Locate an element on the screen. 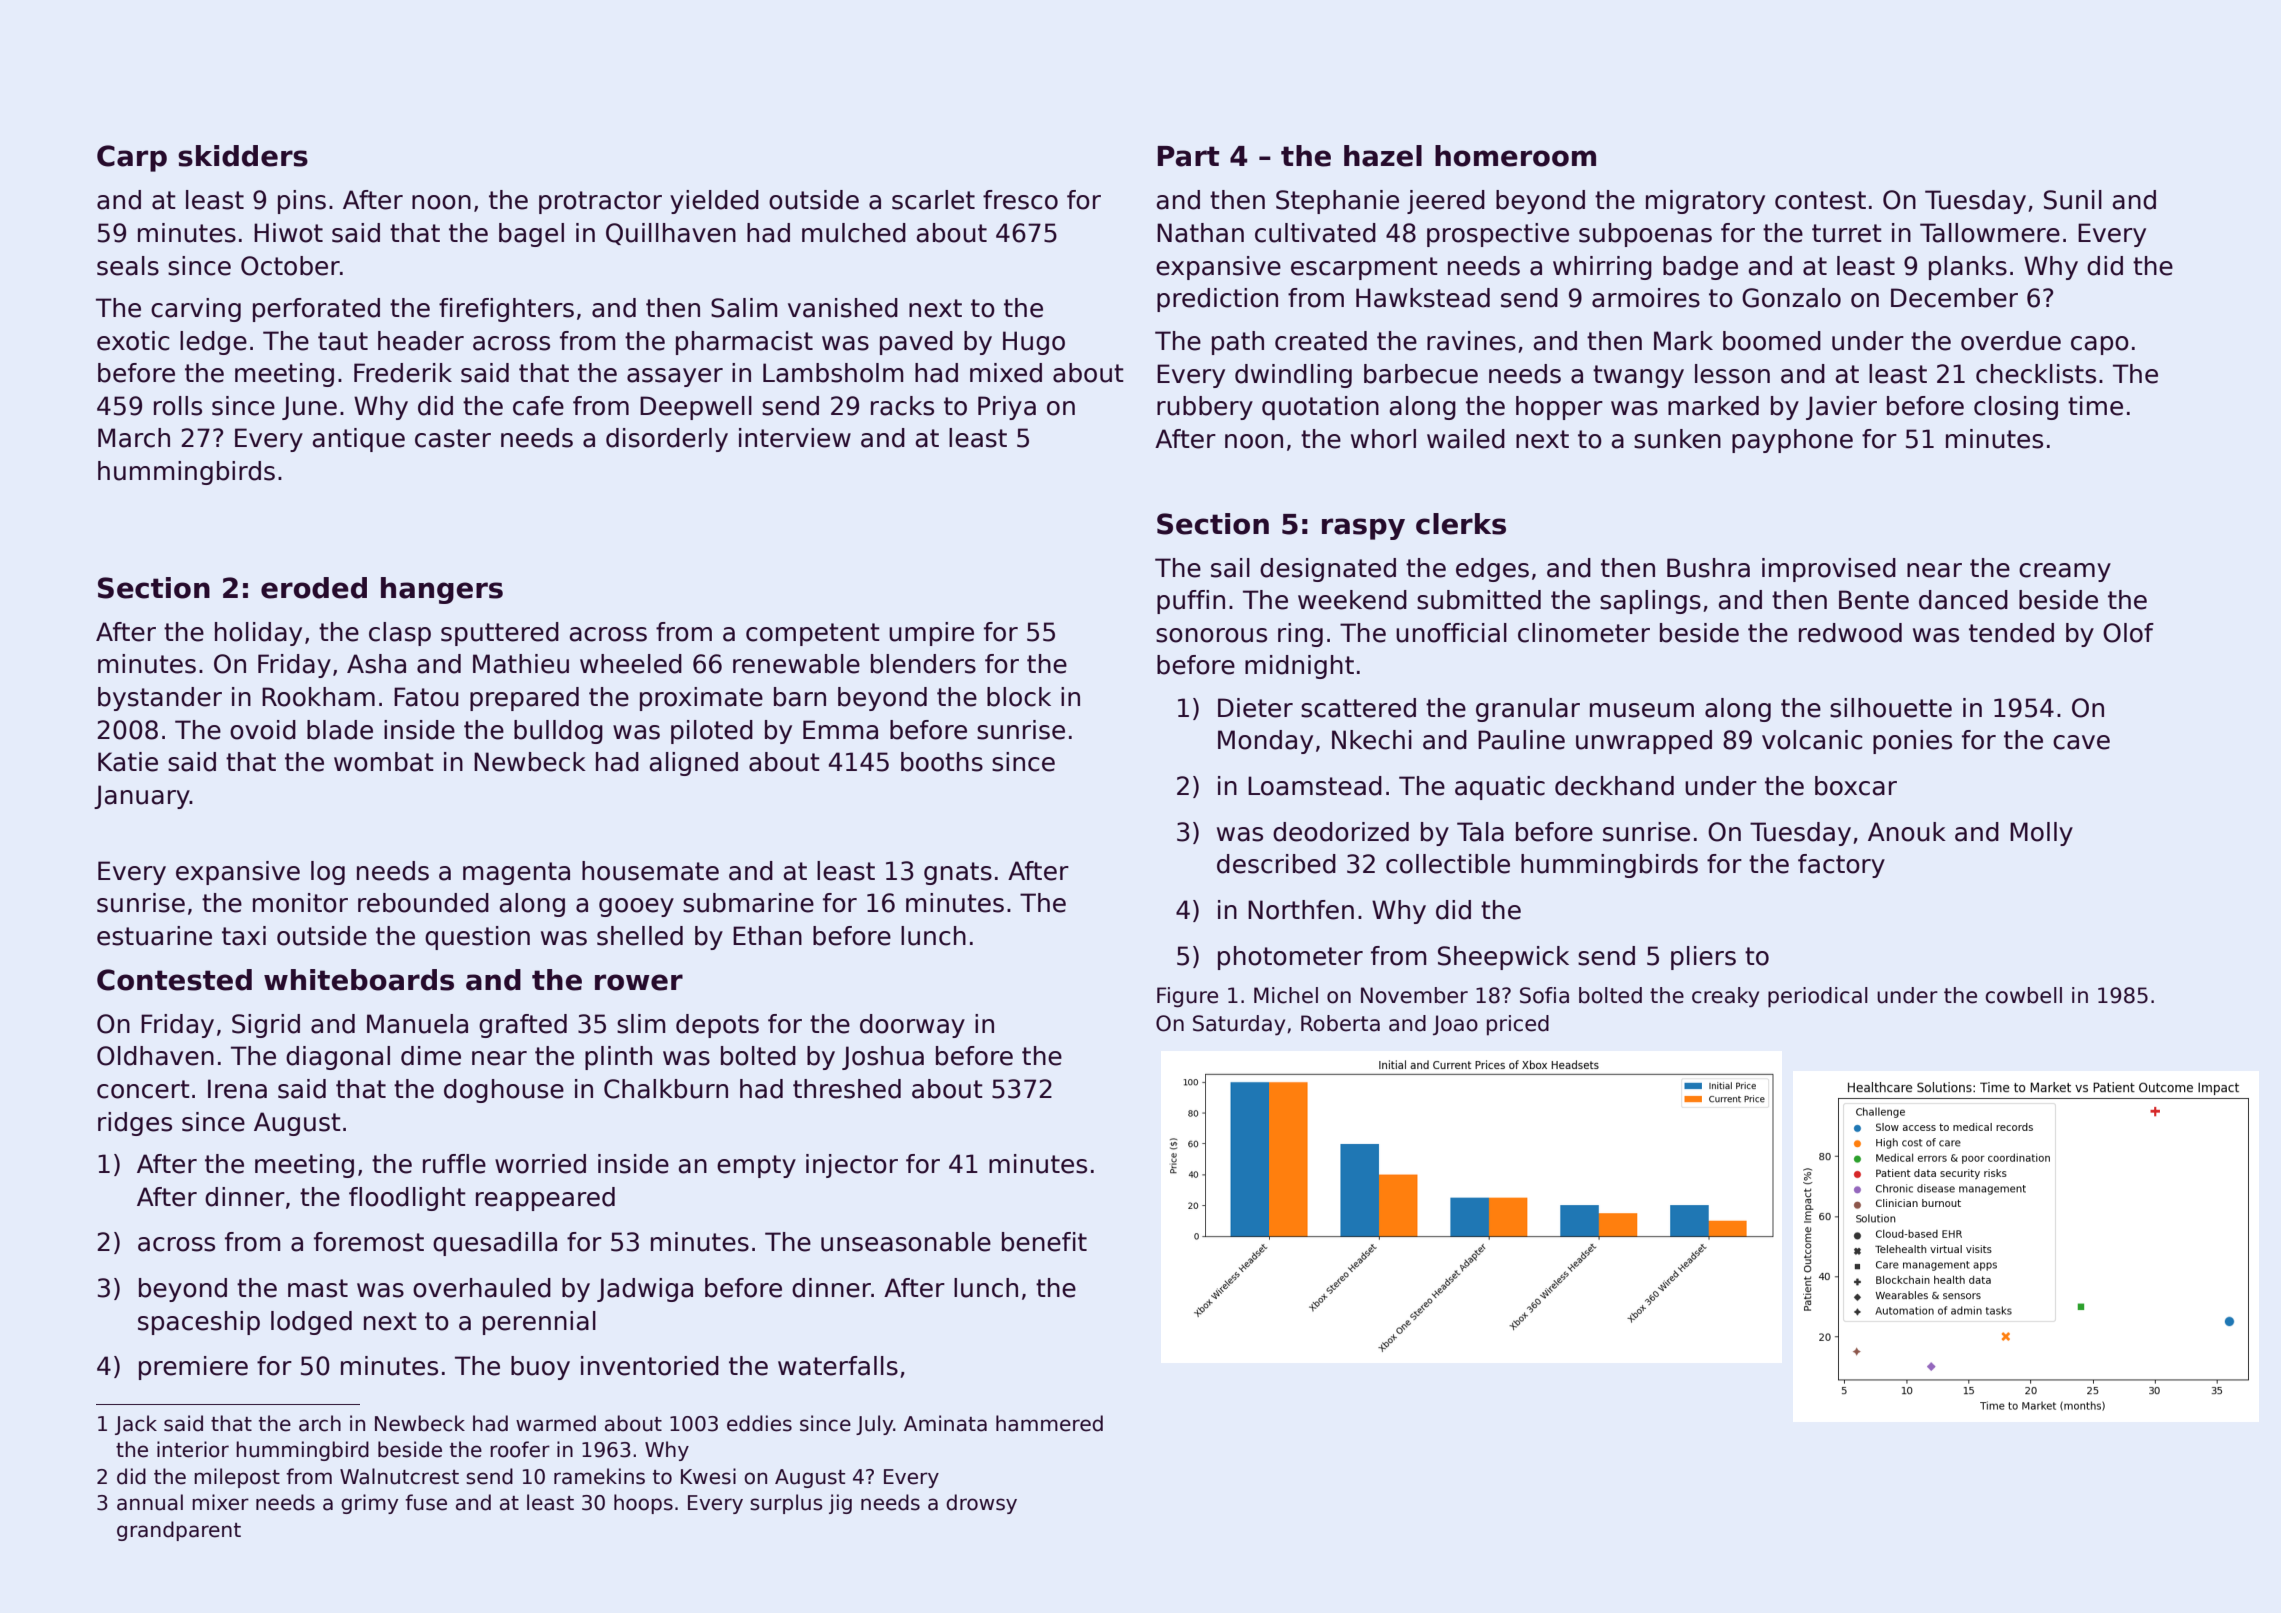  lodged is located at coordinates (311, 1323).
